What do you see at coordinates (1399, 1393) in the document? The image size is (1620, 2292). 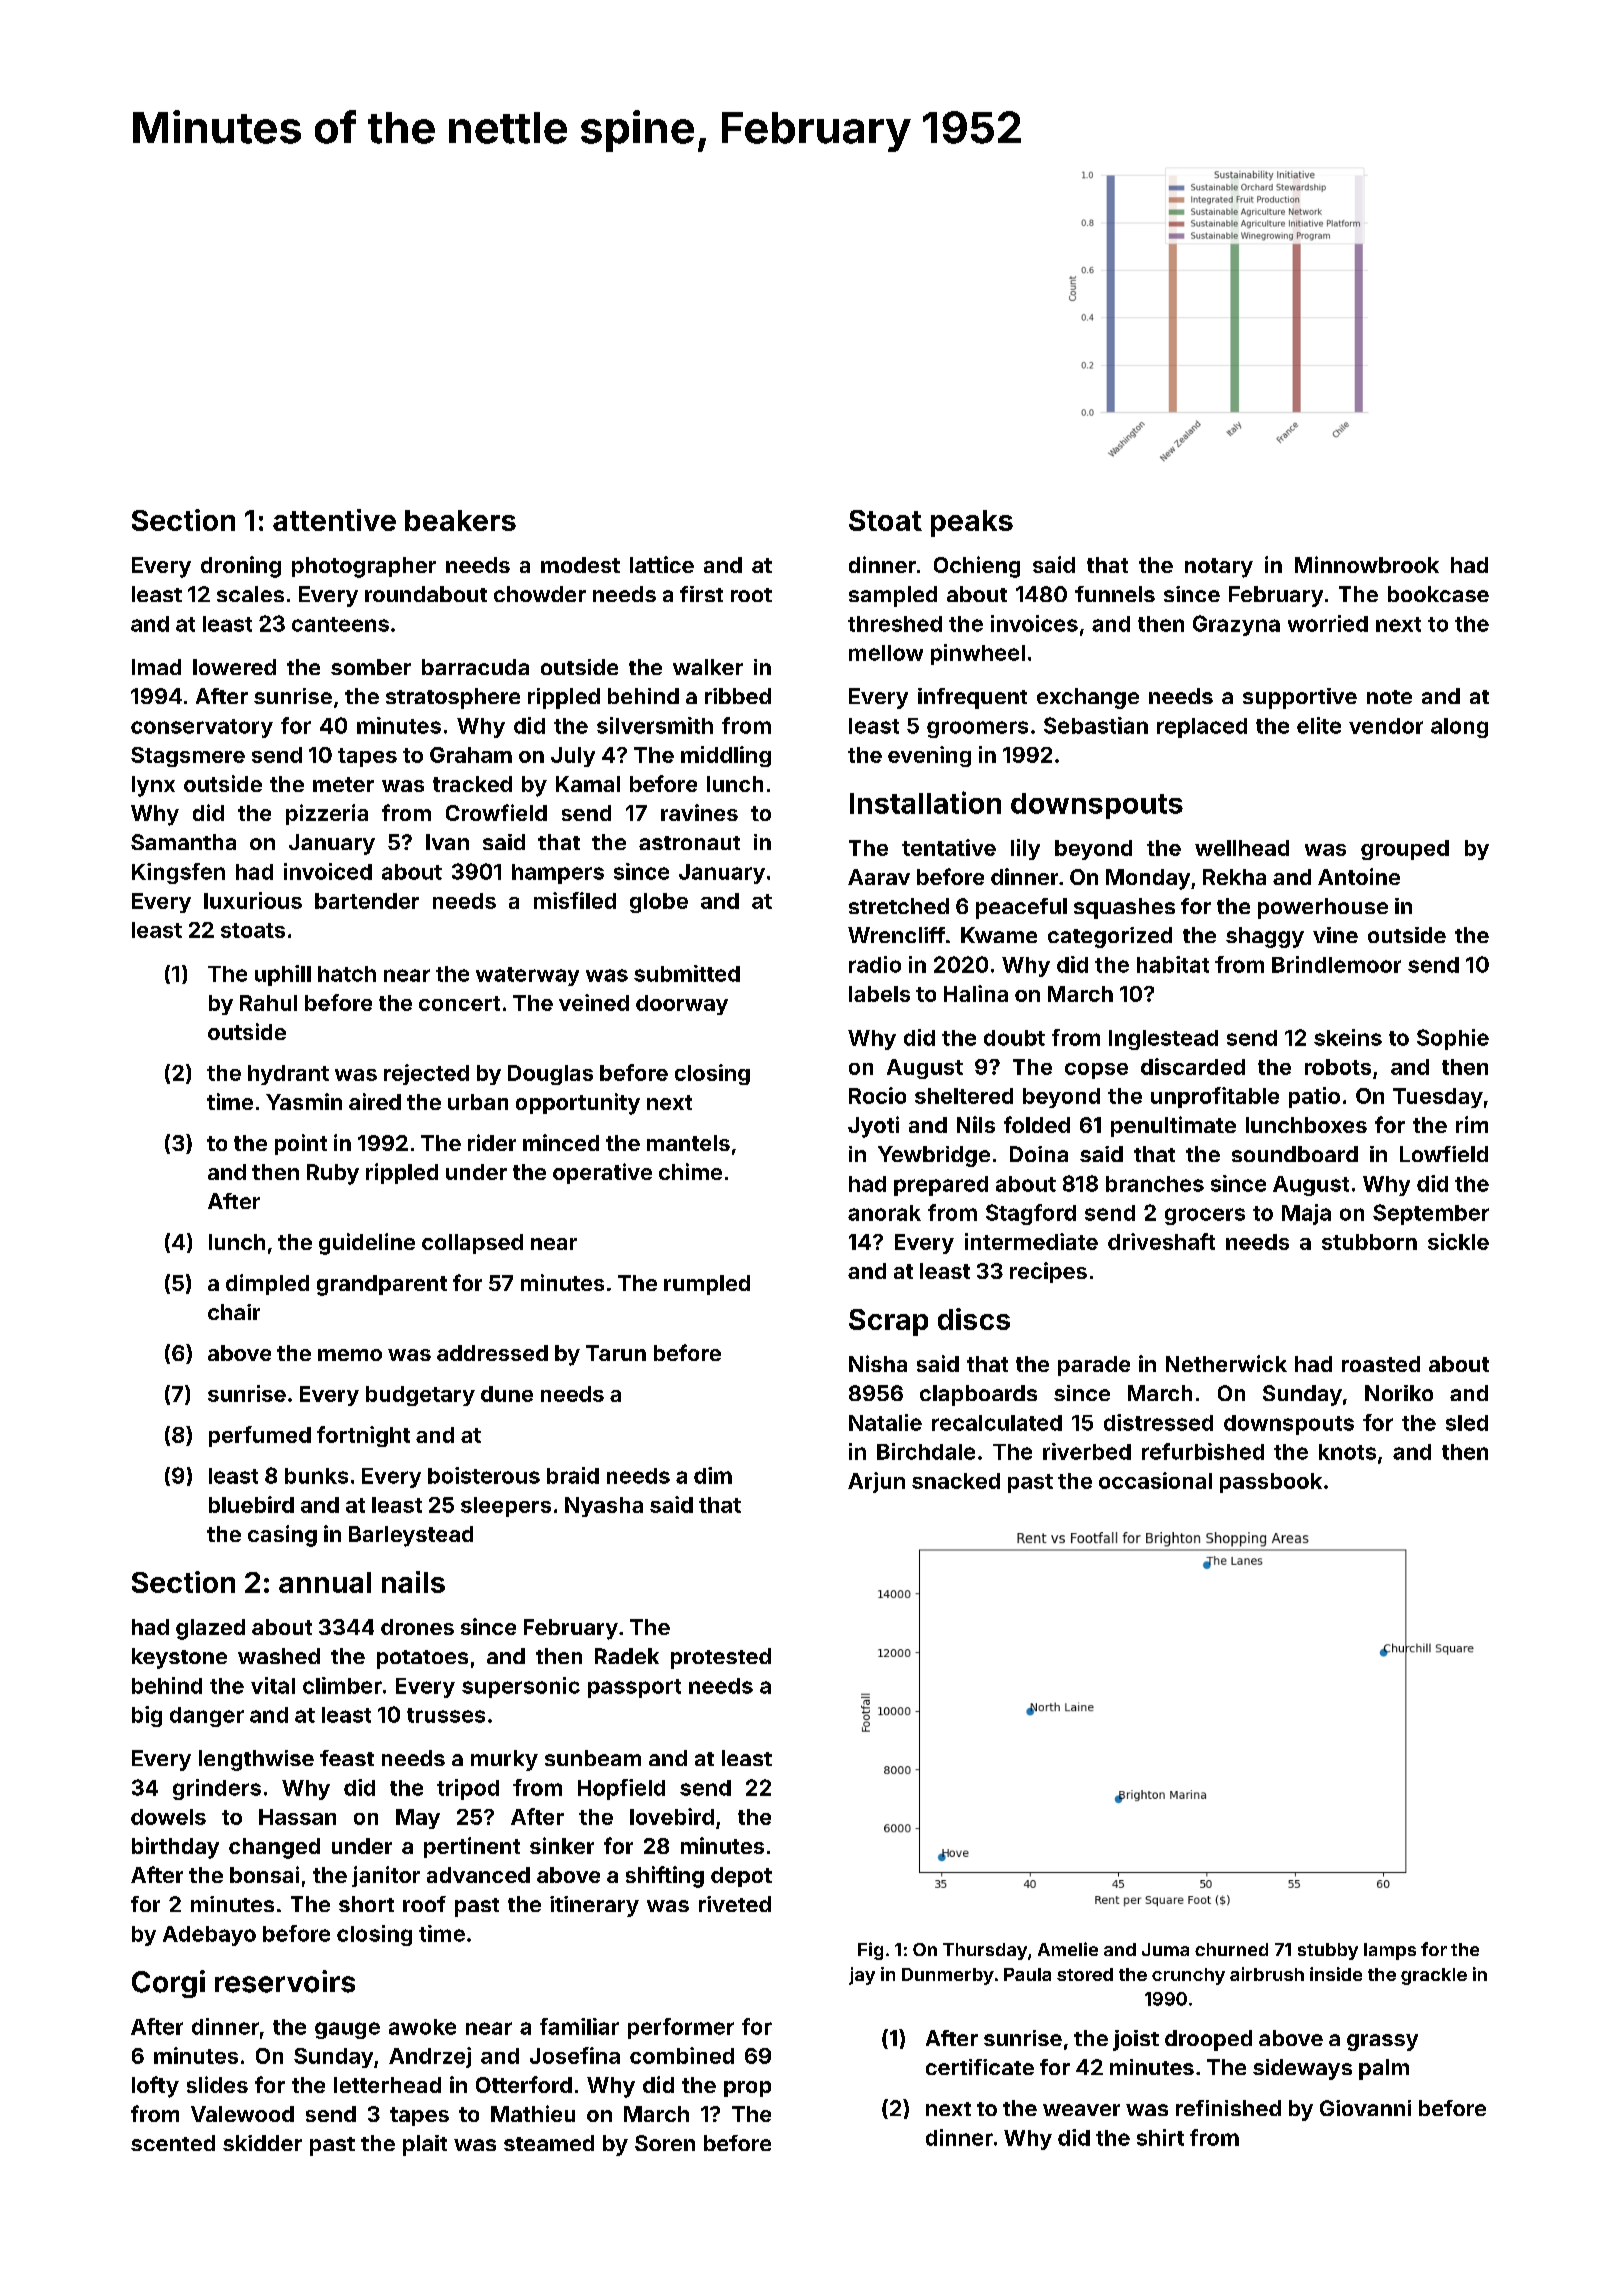 I see `Noriko` at bounding box center [1399, 1393].
